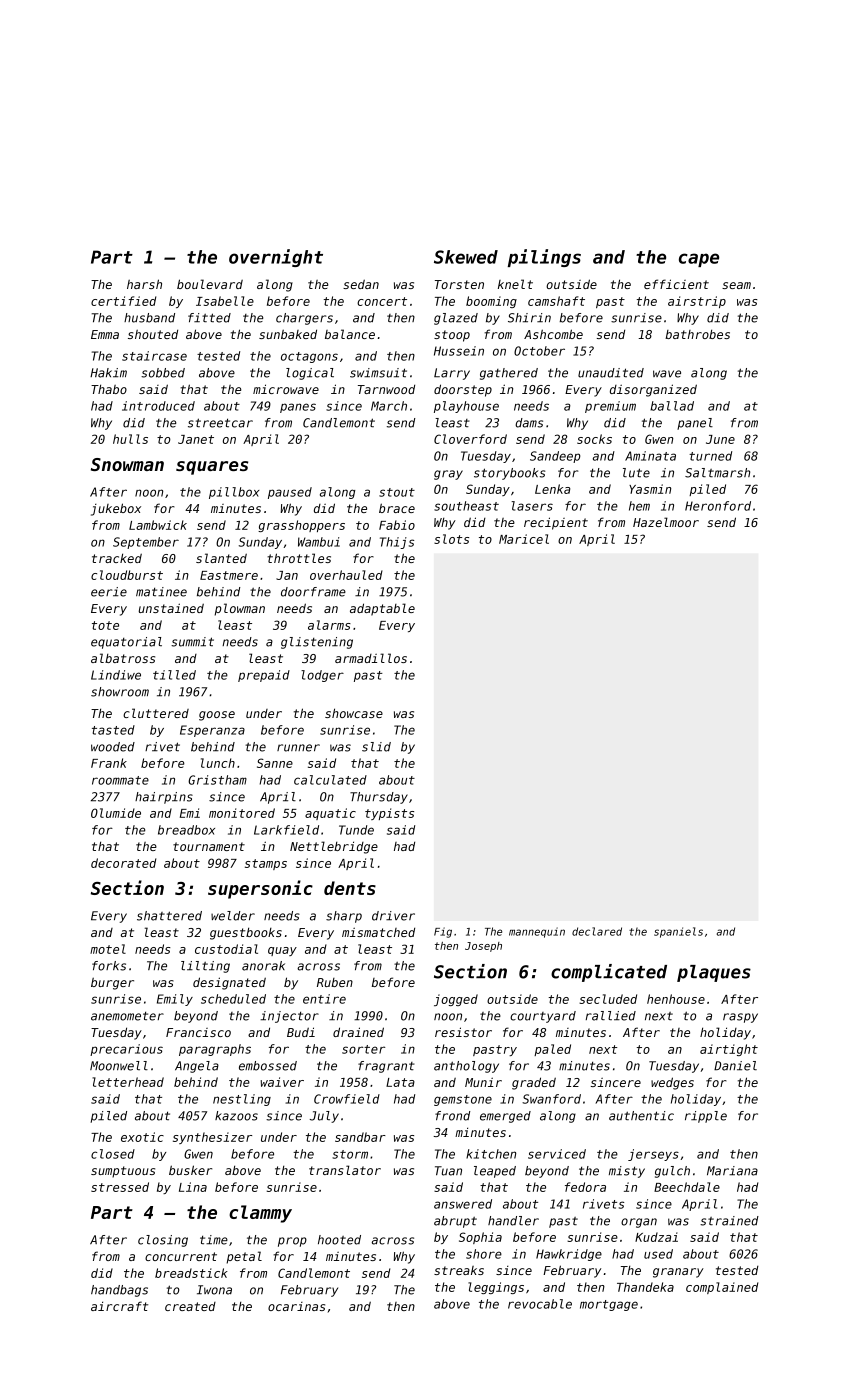 Image resolution: width=849 pixels, height=1400 pixels. I want to click on streaks, so click(459, 1270).
